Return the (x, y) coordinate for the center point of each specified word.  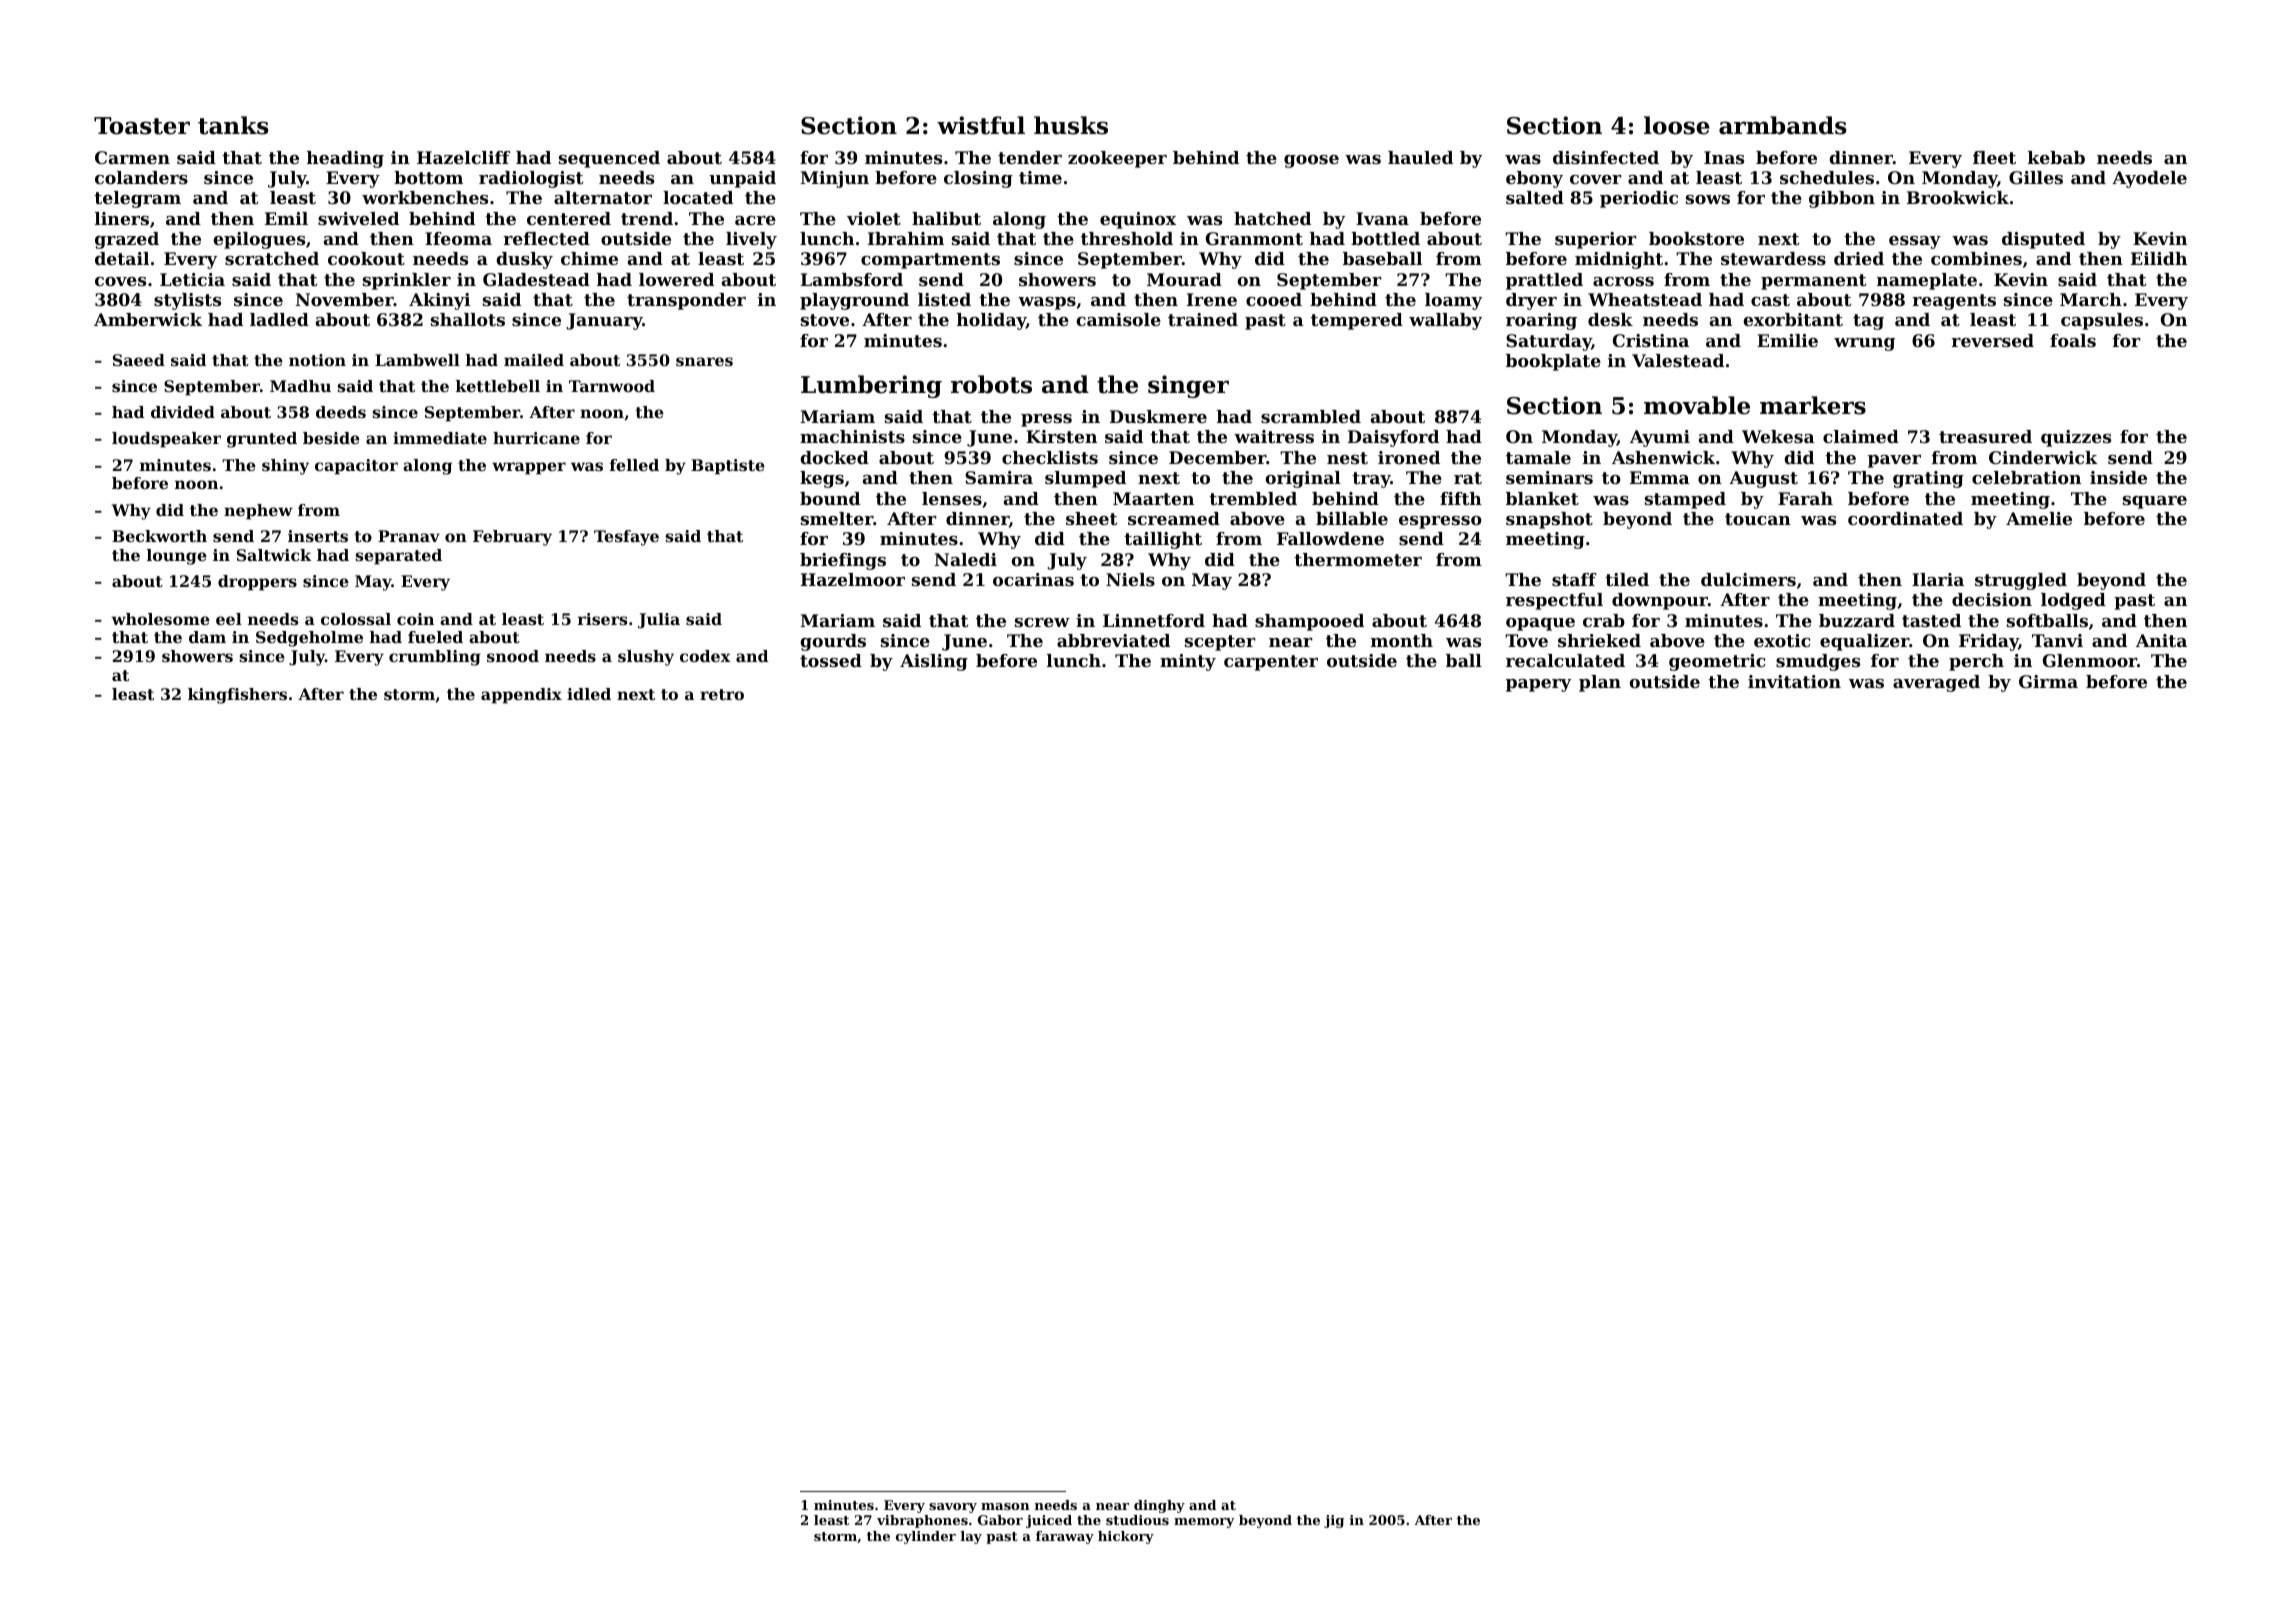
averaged (1936, 683)
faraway (1065, 1537)
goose (1311, 161)
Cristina (1651, 340)
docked (834, 457)
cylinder (926, 1537)
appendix (521, 696)
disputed (2043, 240)
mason (1005, 1506)
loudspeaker (166, 440)
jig (1334, 1521)
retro (722, 694)
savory (953, 1508)
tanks (233, 125)
